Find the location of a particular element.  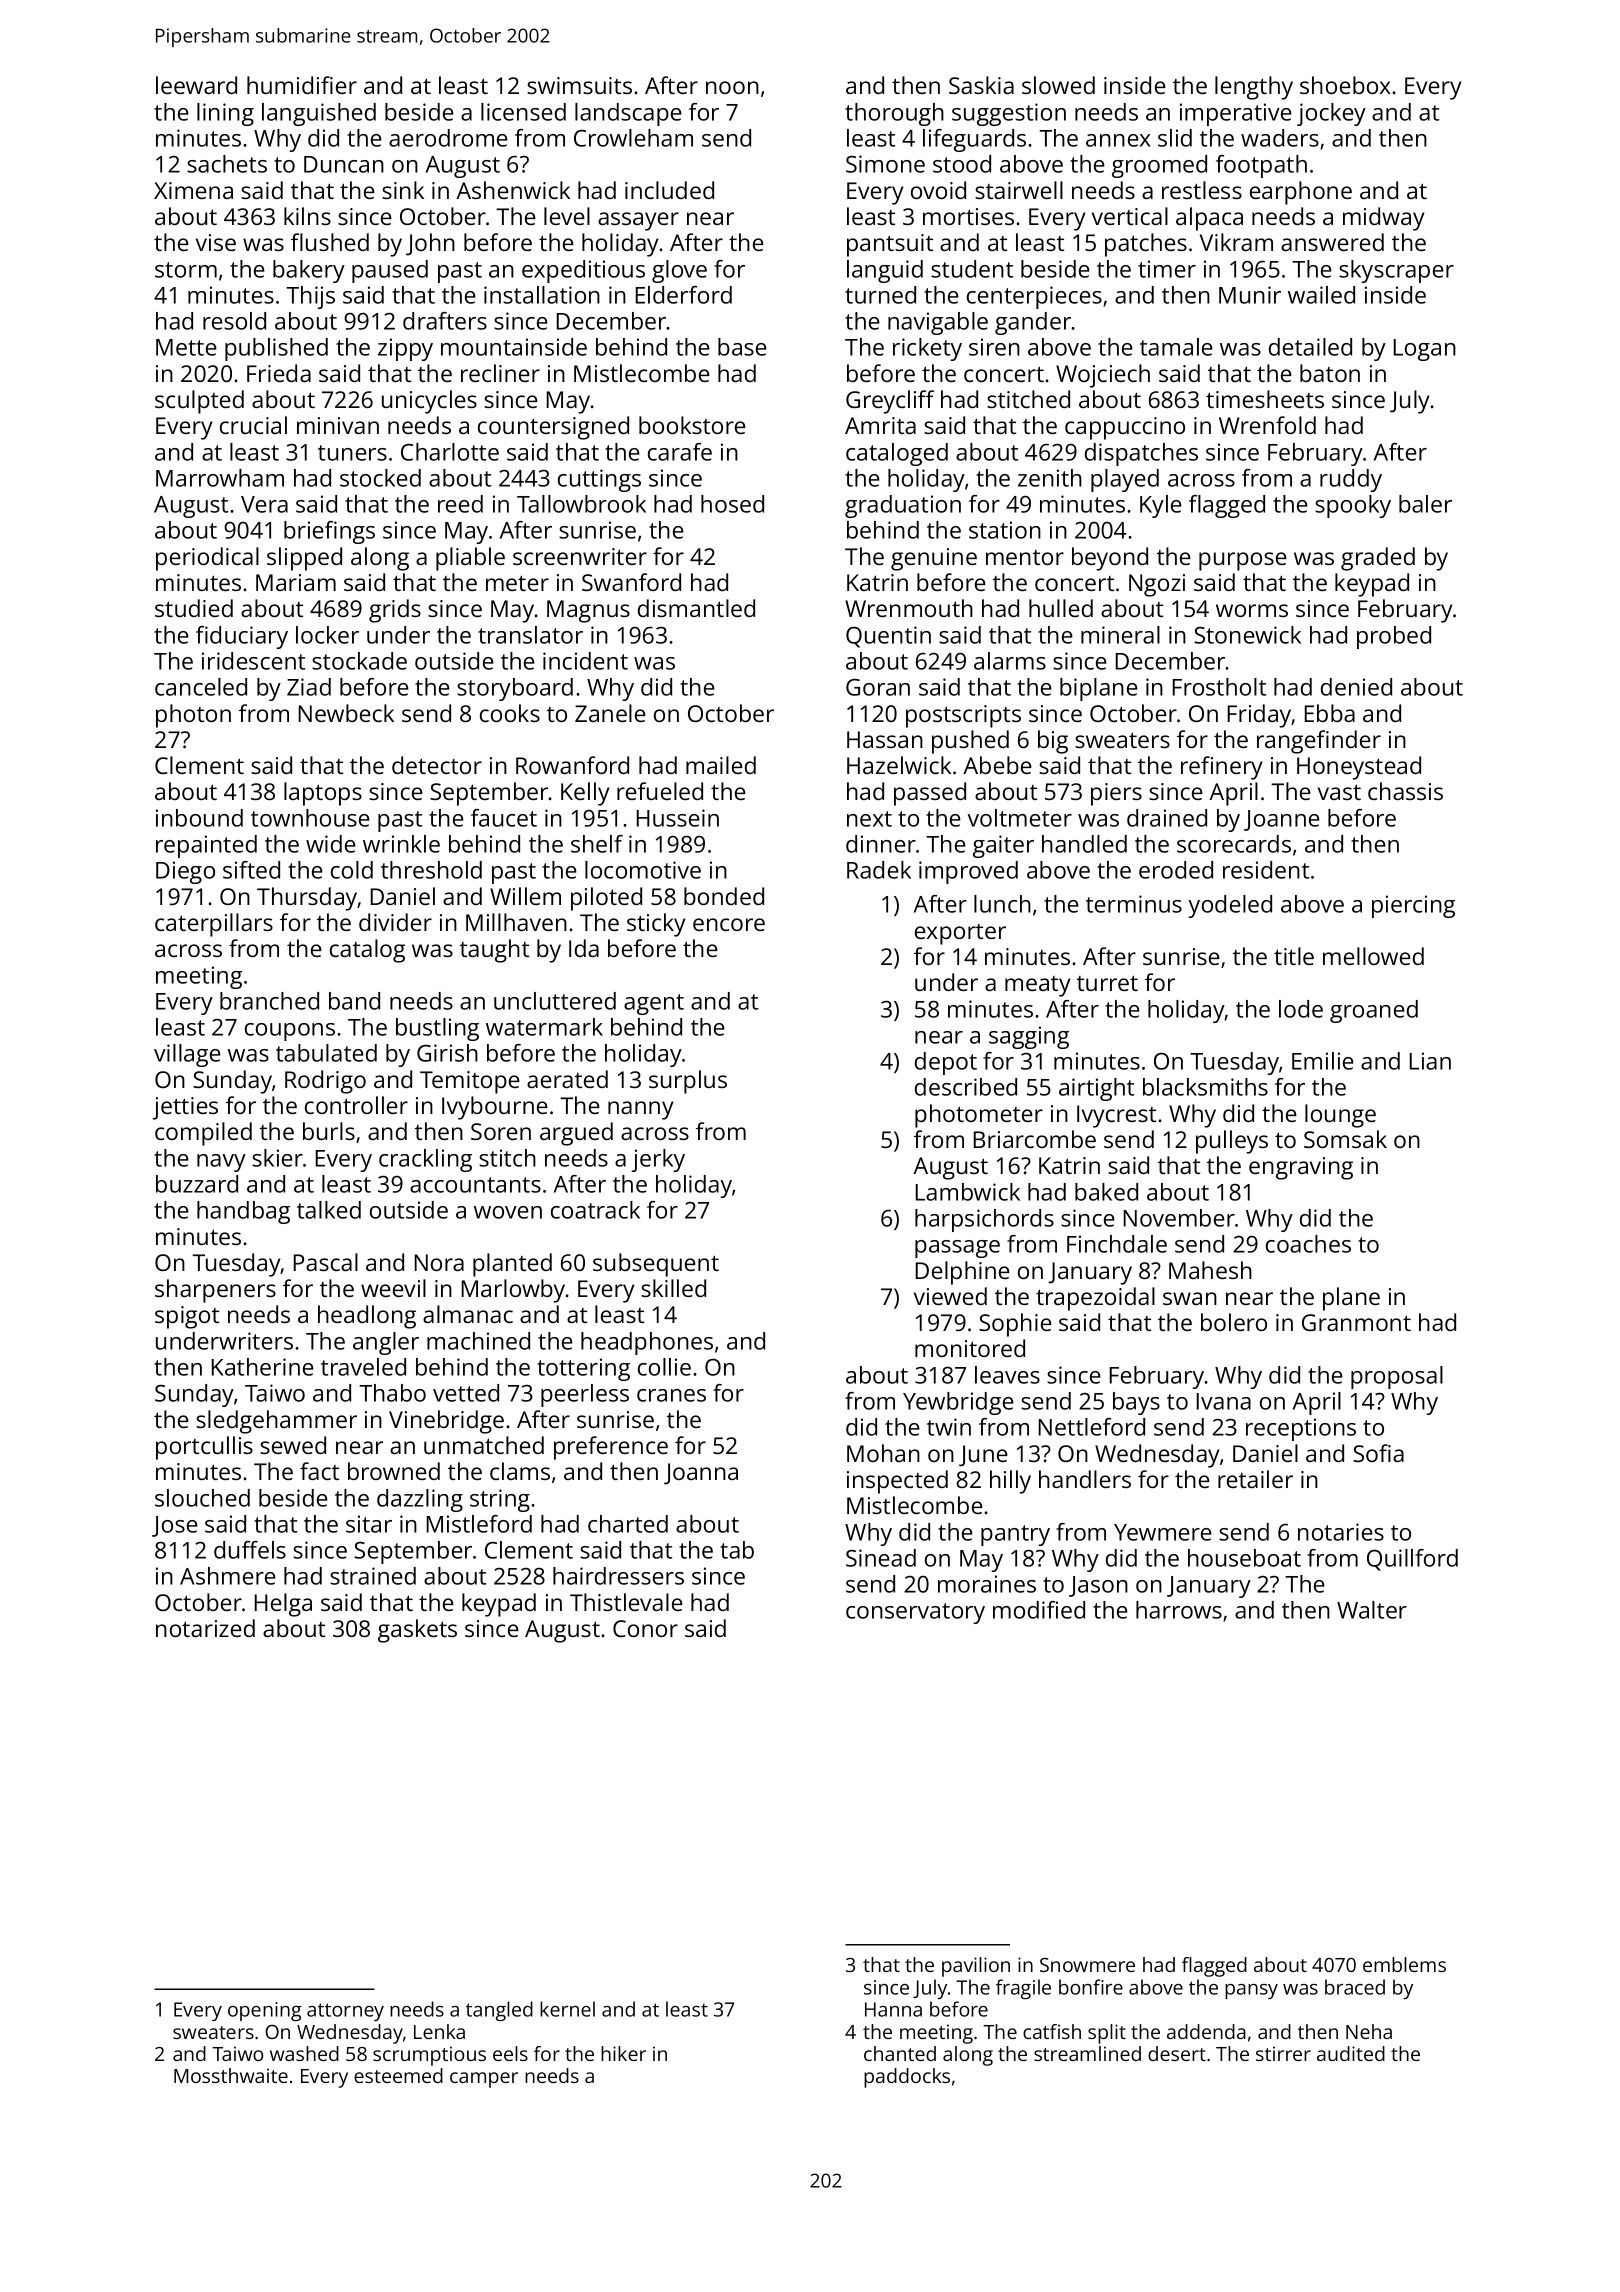

camper is located at coordinates (484, 2080).
